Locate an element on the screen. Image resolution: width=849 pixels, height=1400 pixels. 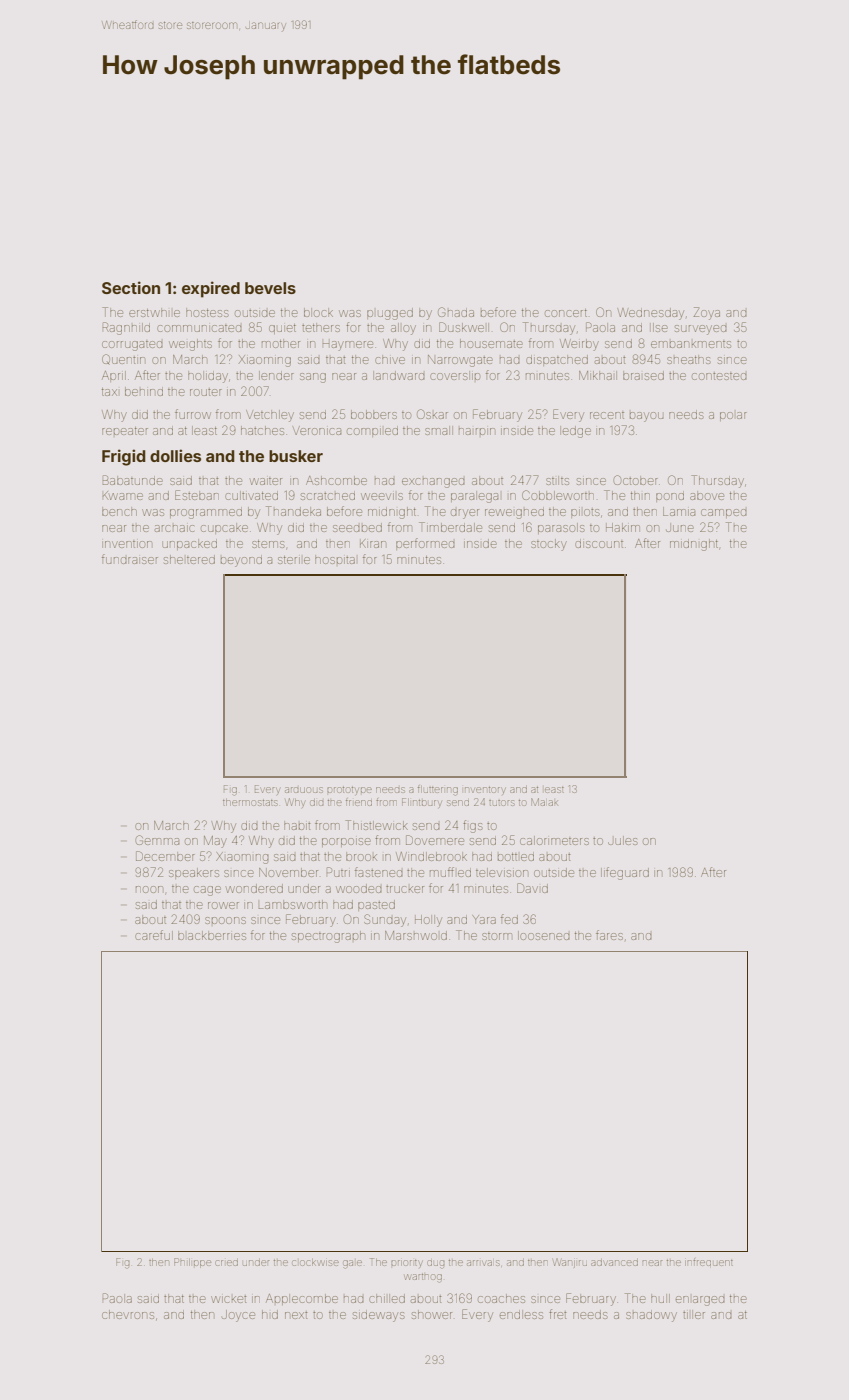
Zoya is located at coordinates (706, 313).
